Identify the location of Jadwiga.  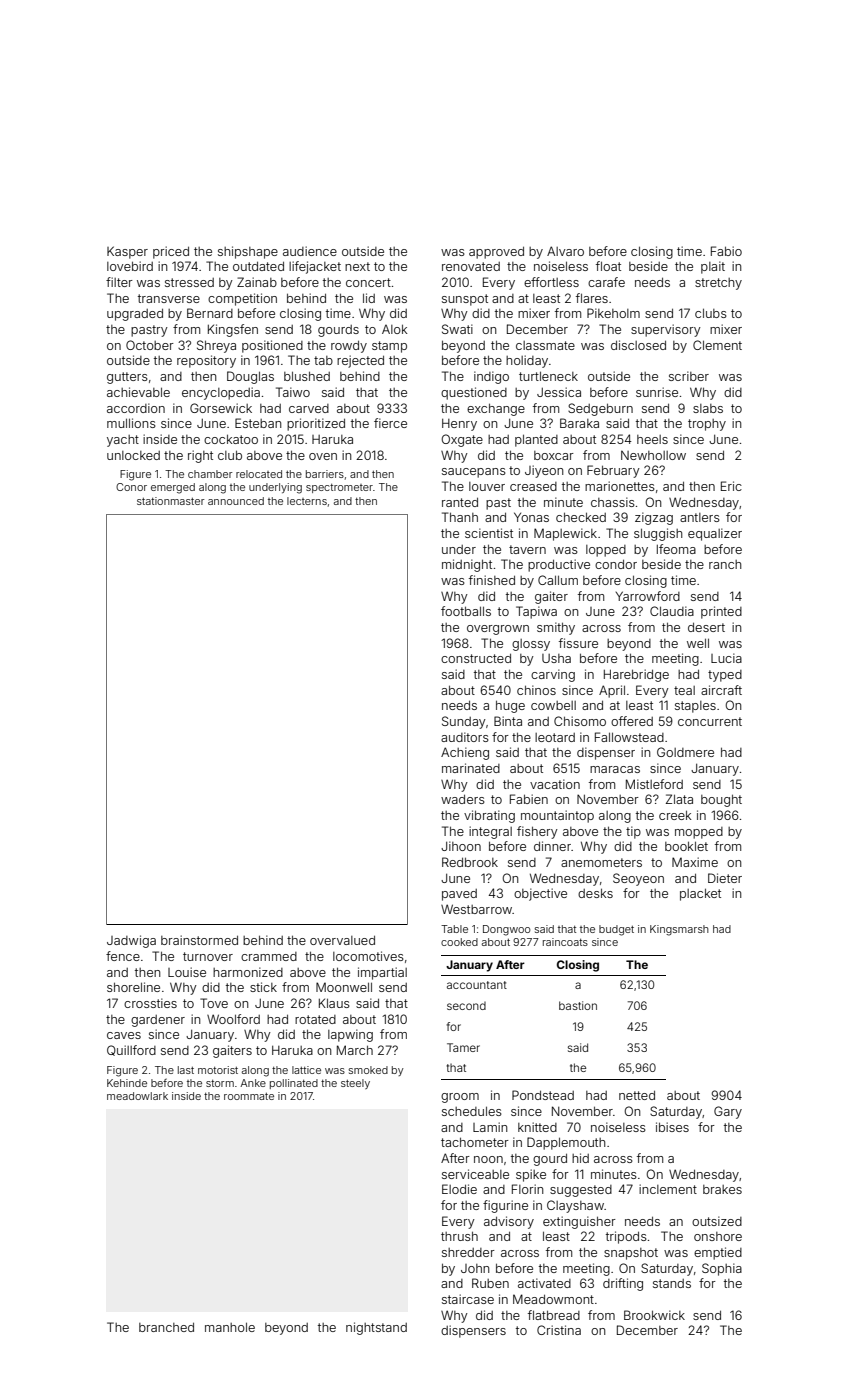
(131, 941).
